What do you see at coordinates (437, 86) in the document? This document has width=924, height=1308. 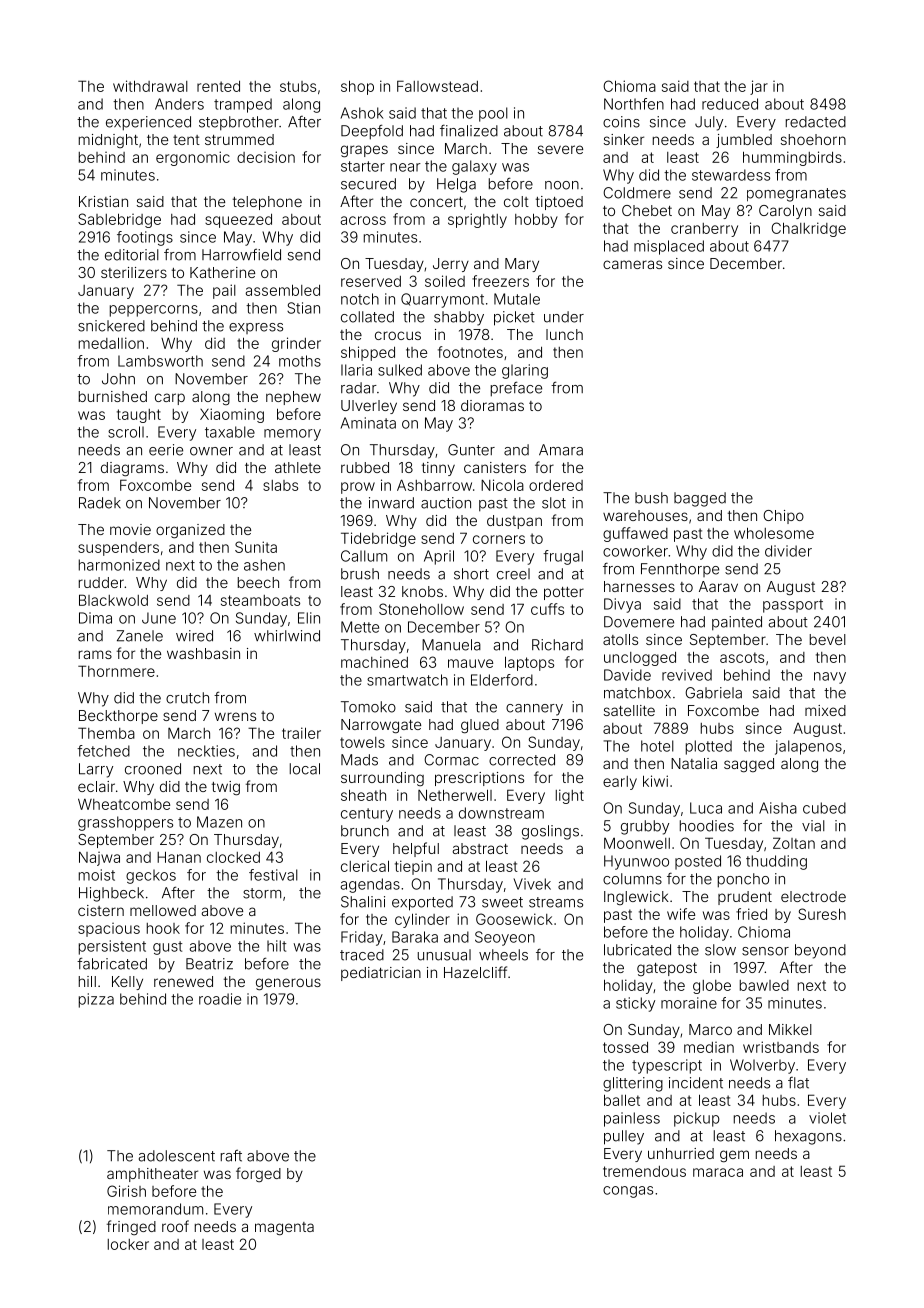 I see `Fallowstead` at bounding box center [437, 86].
